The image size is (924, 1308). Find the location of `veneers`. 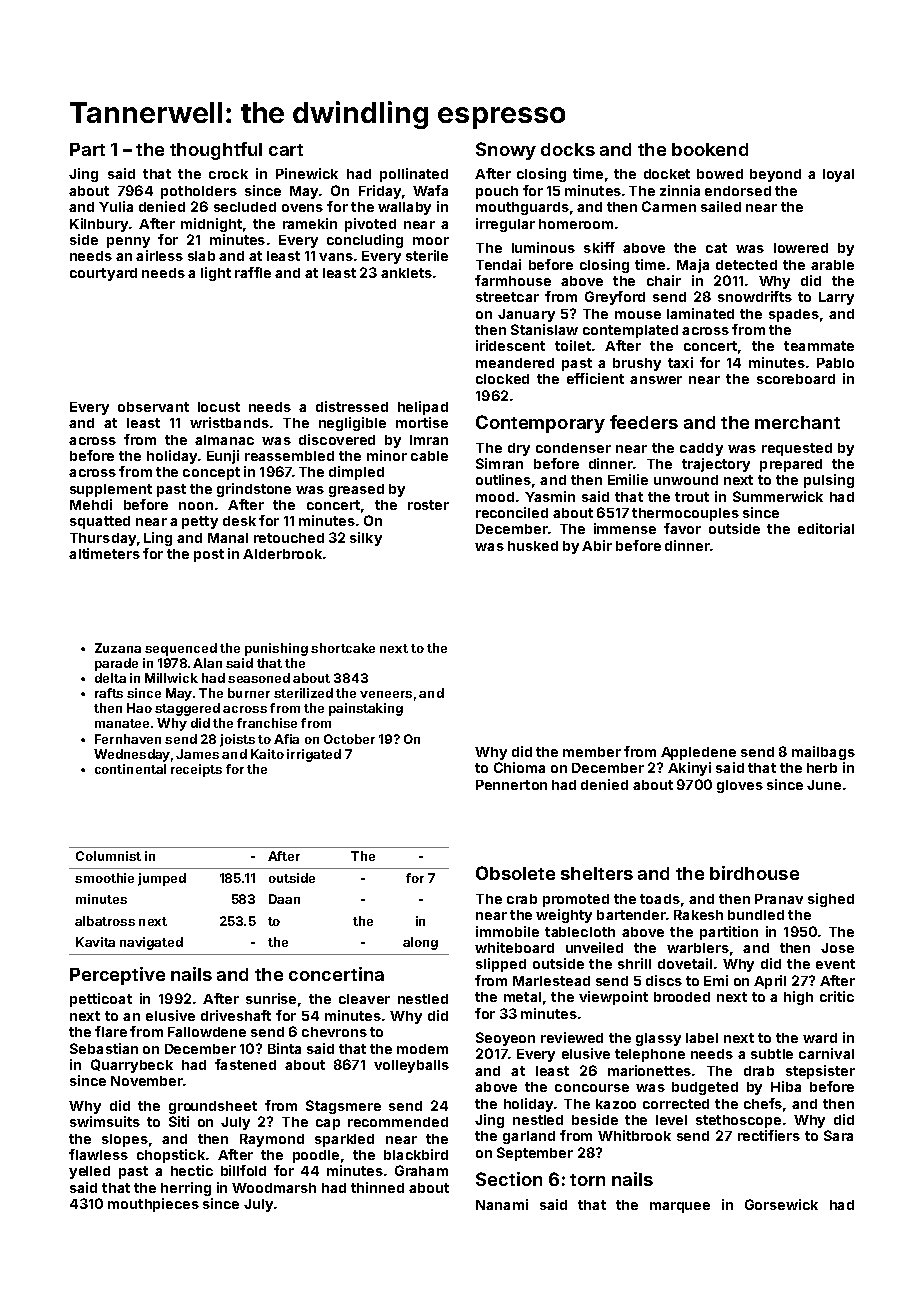

veneers is located at coordinates (386, 694).
